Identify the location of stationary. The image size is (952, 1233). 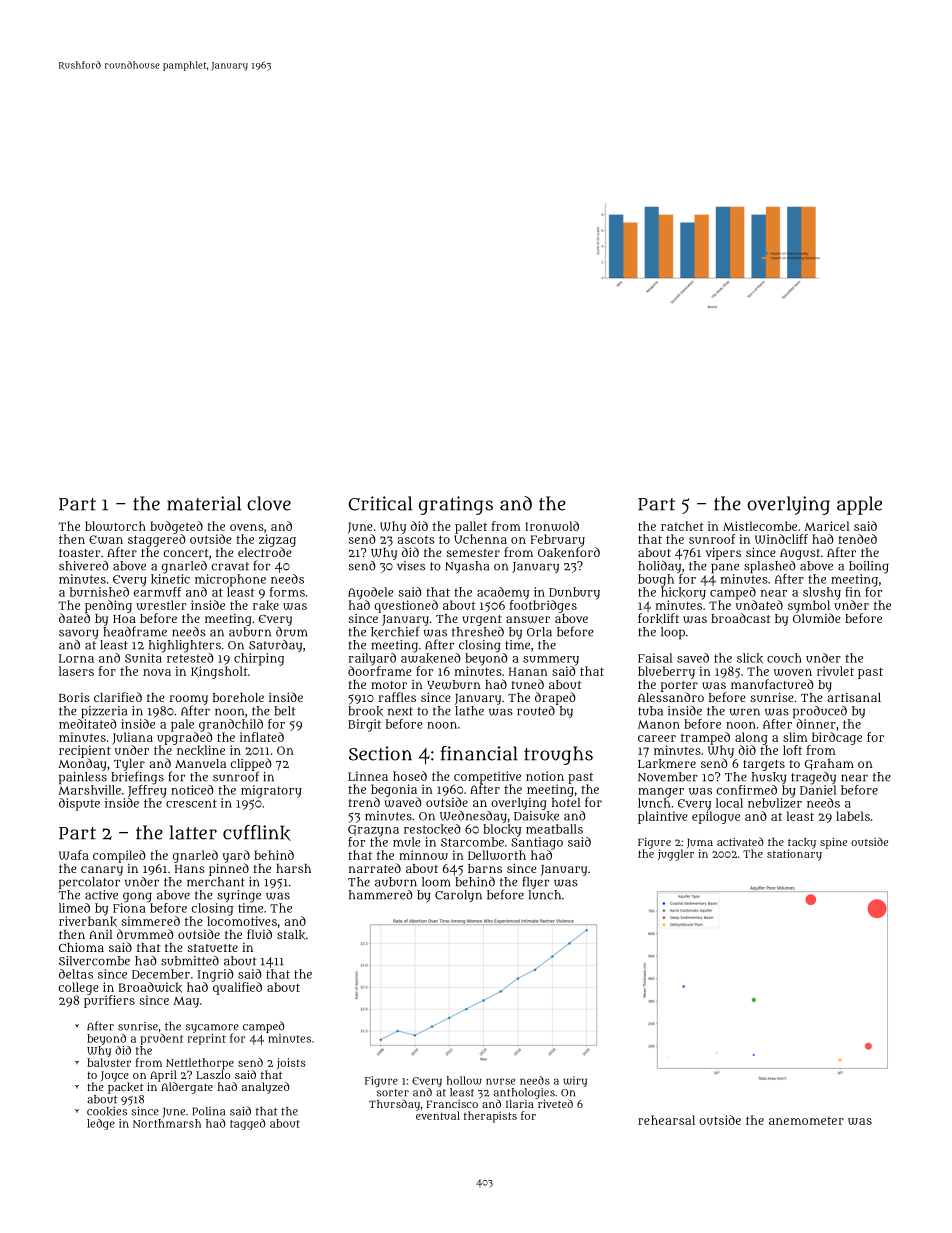
(794, 855).
